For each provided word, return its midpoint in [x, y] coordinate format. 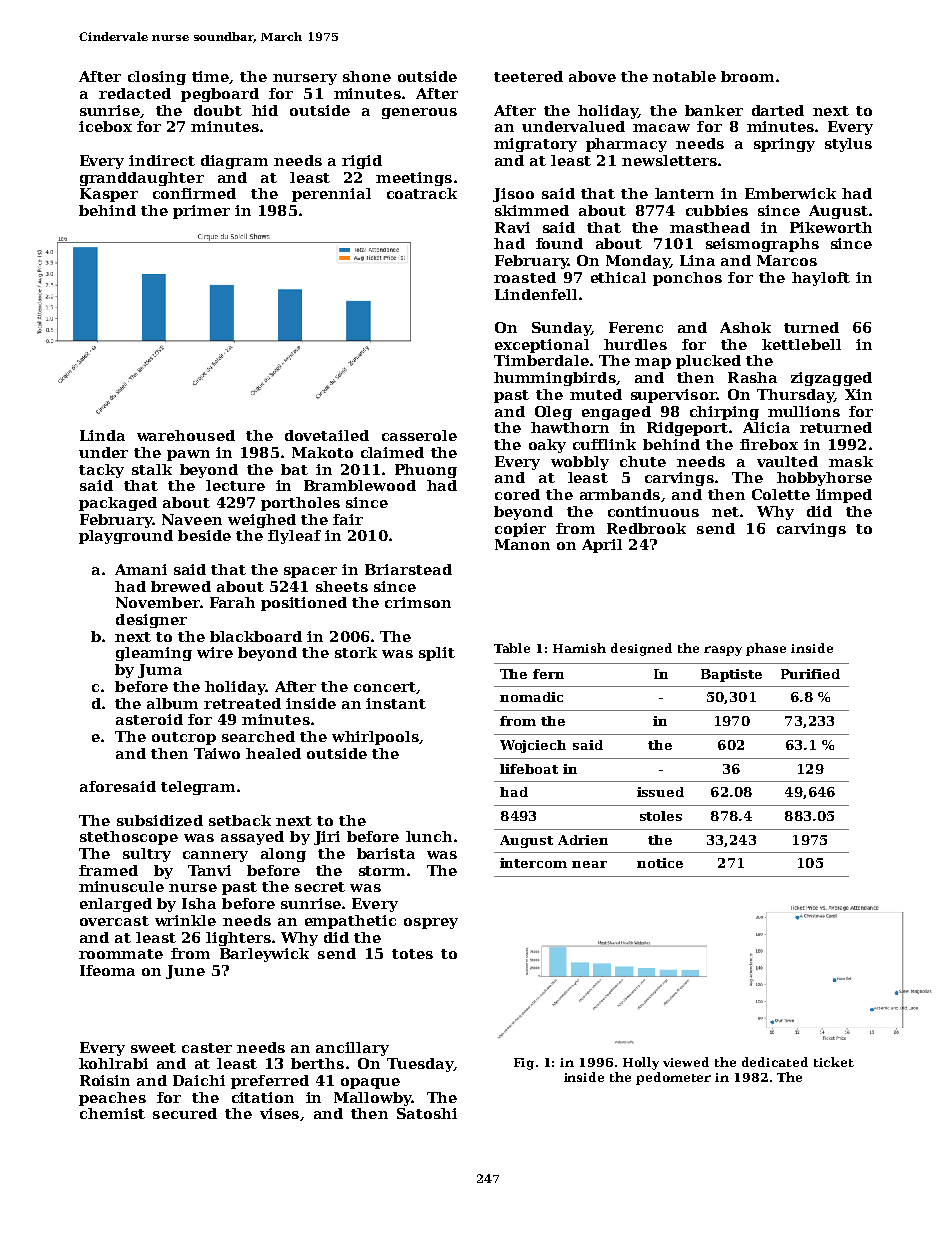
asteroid [149, 719]
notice [660, 863]
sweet [153, 1048]
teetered [528, 76]
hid [265, 110]
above [592, 76]
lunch [429, 836]
